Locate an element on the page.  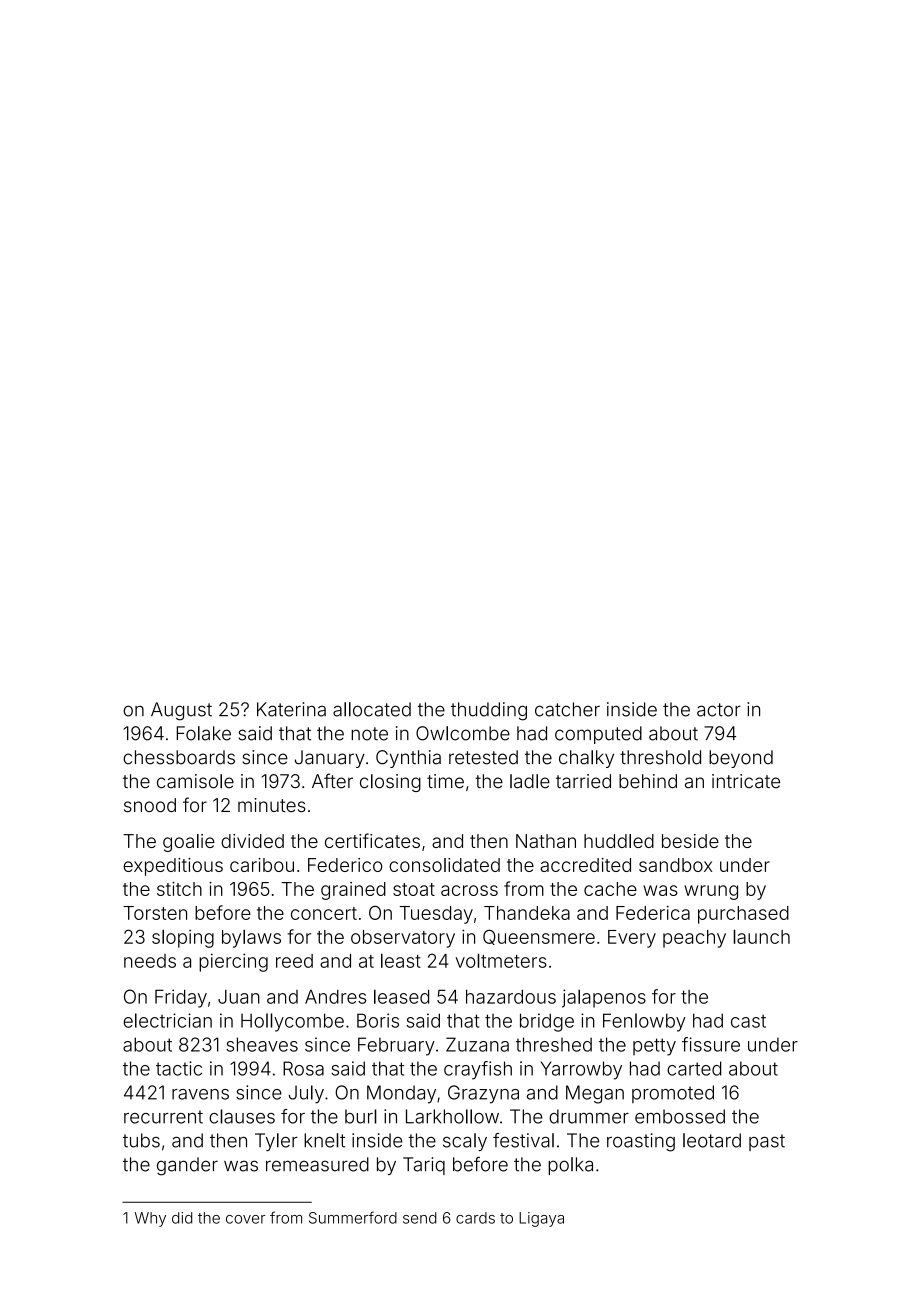
carted is located at coordinates (694, 1068).
